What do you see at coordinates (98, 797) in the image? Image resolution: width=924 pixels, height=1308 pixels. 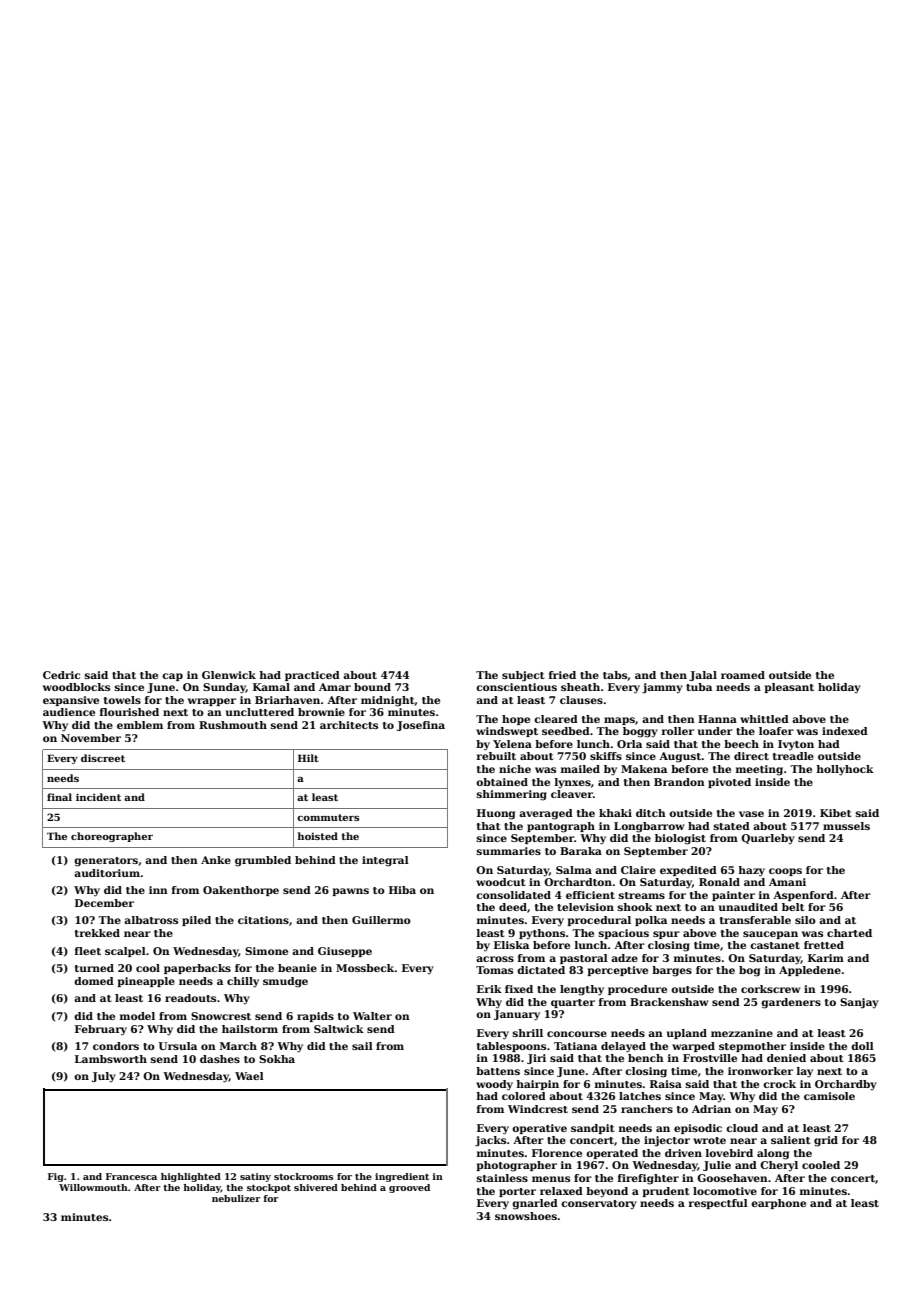 I see `incident` at bounding box center [98, 797].
